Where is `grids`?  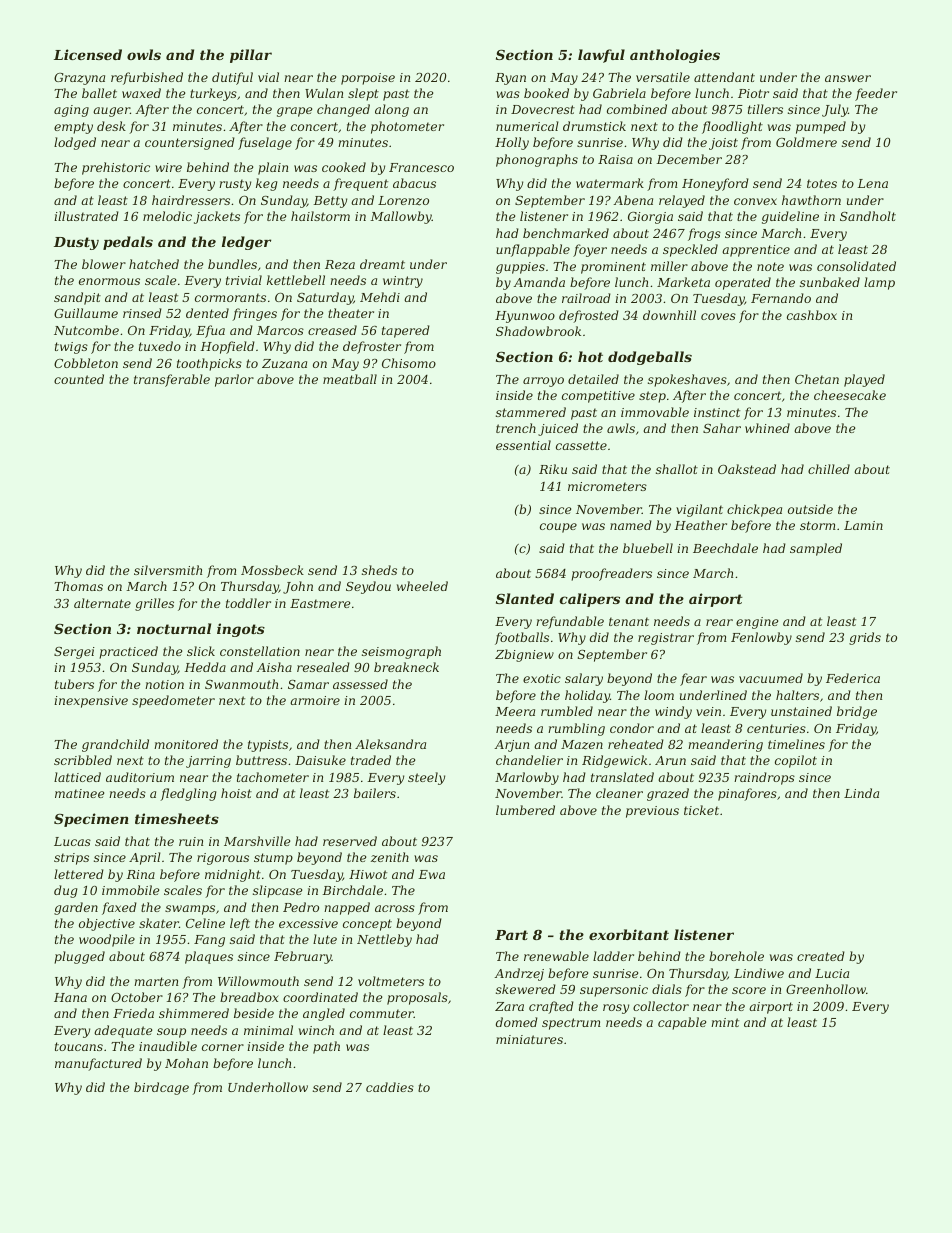 grids is located at coordinates (865, 638).
